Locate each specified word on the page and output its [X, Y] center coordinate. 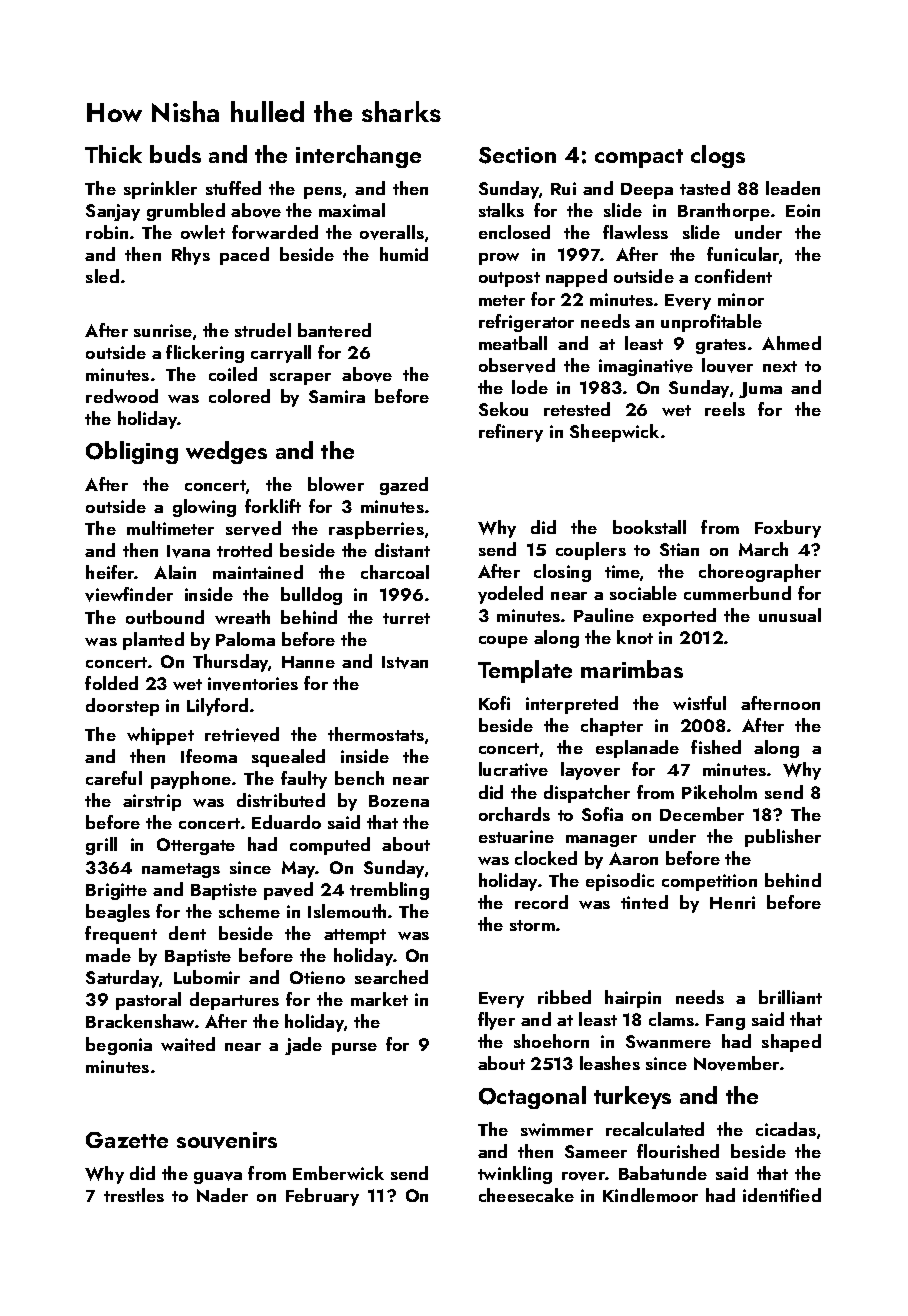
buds [175, 154]
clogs [718, 156]
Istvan [405, 662]
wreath [242, 617]
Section [517, 155]
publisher [783, 838]
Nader [222, 1195]
